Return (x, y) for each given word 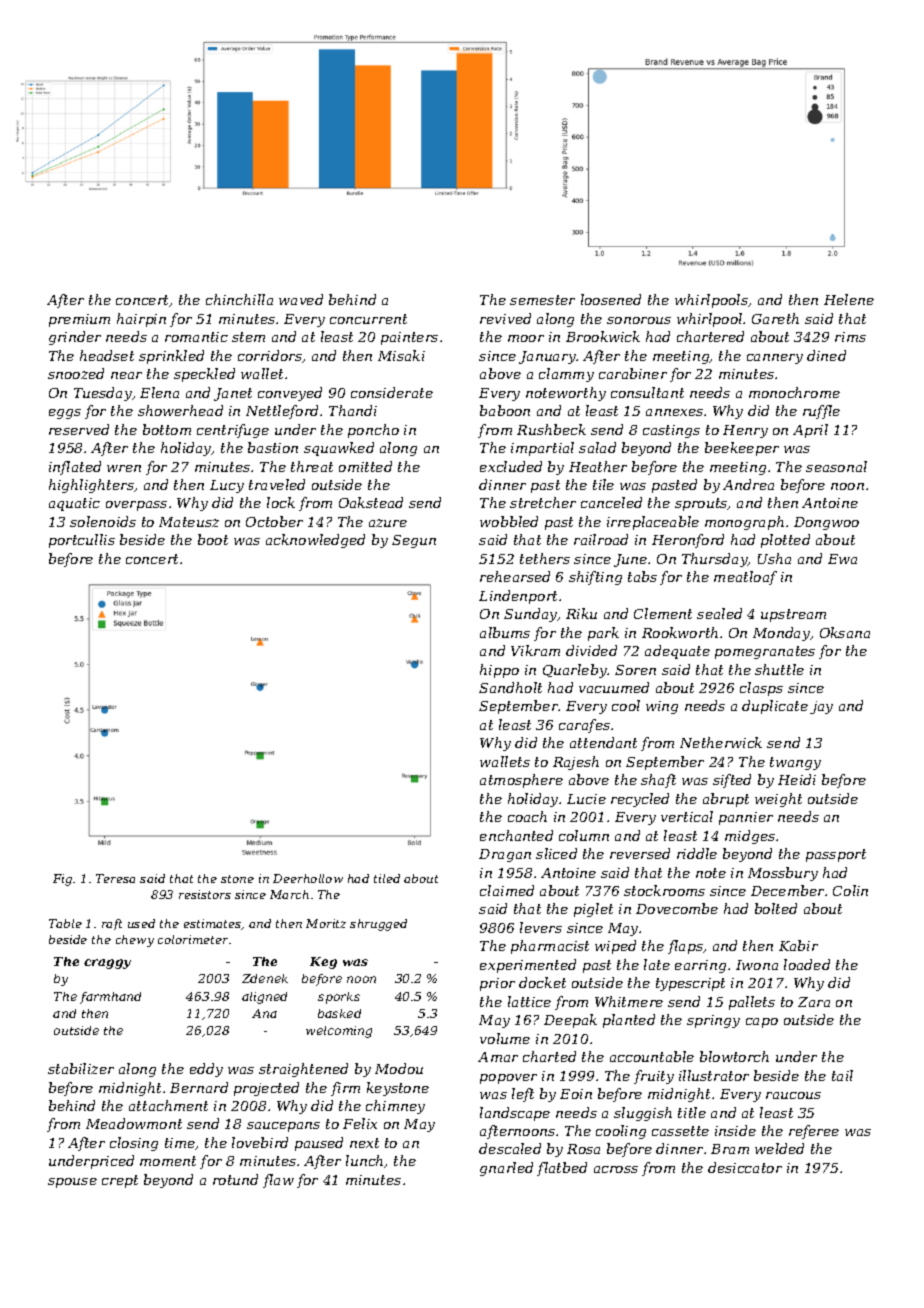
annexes (674, 412)
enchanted (516, 835)
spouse (72, 1183)
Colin (850, 890)
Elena (159, 392)
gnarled (506, 1169)
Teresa (115, 878)
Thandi (353, 410)
